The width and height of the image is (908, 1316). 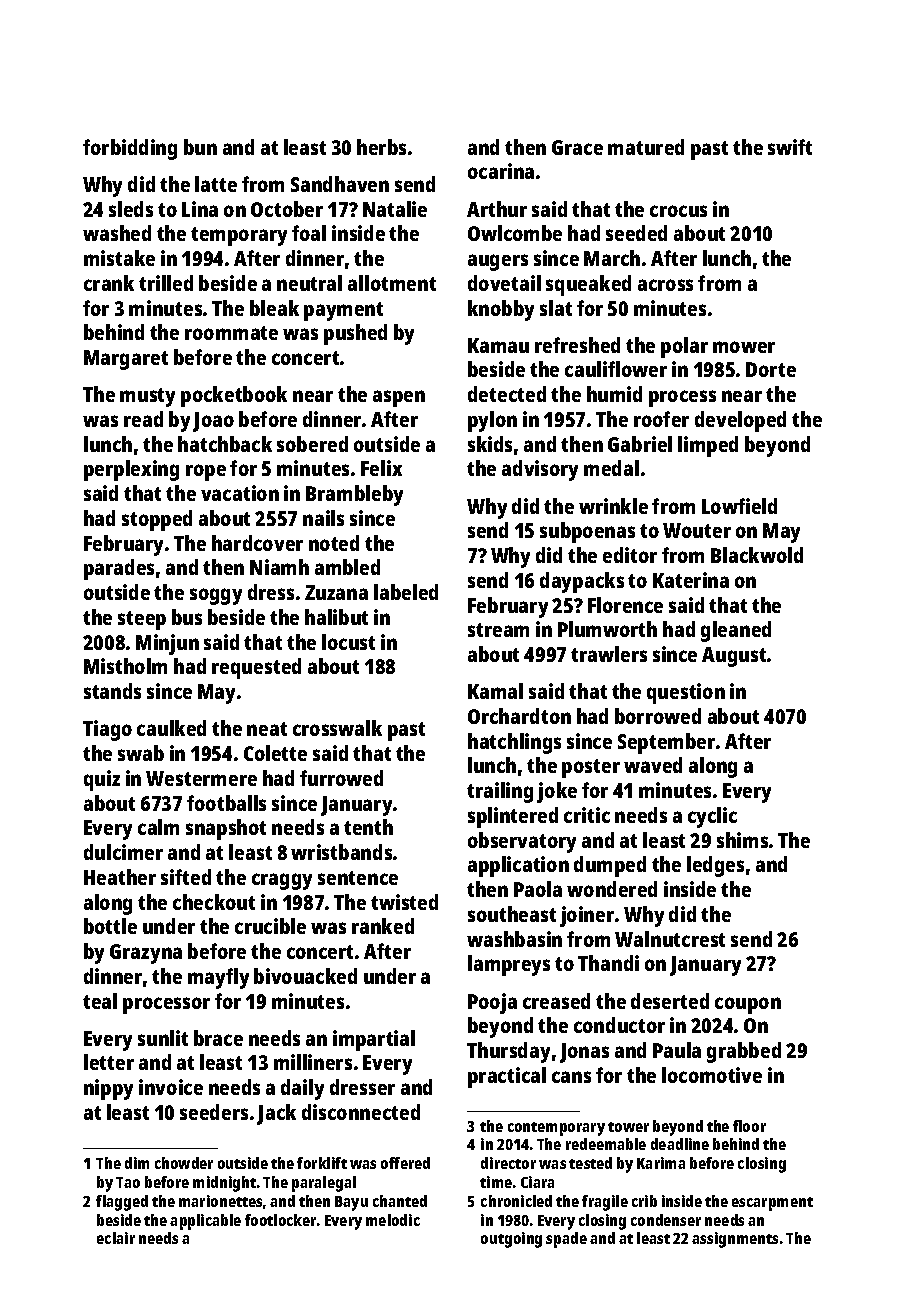 I want to click on medal, so click(x=611, y=468).
